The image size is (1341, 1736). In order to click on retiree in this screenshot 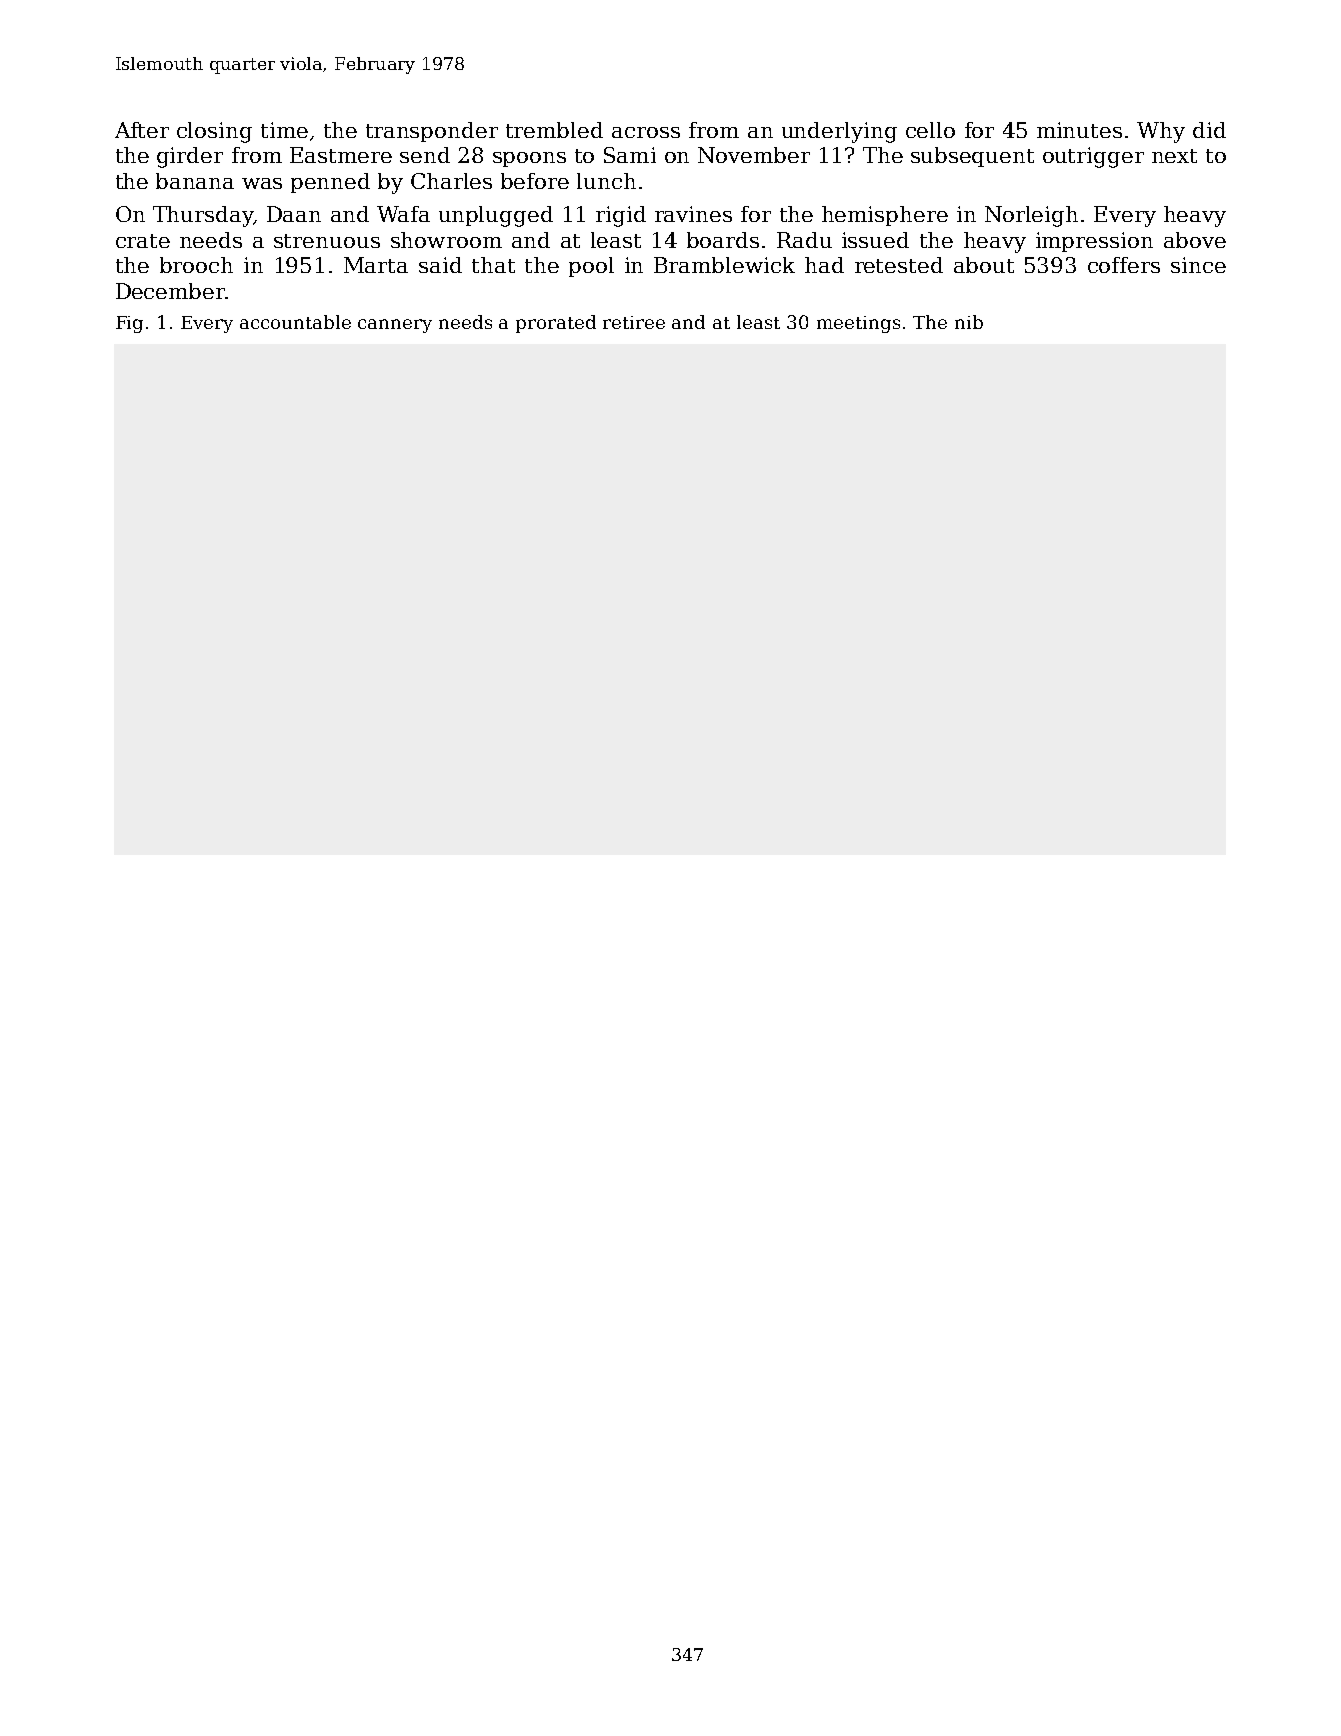, I will do `click(634, 322)`.
